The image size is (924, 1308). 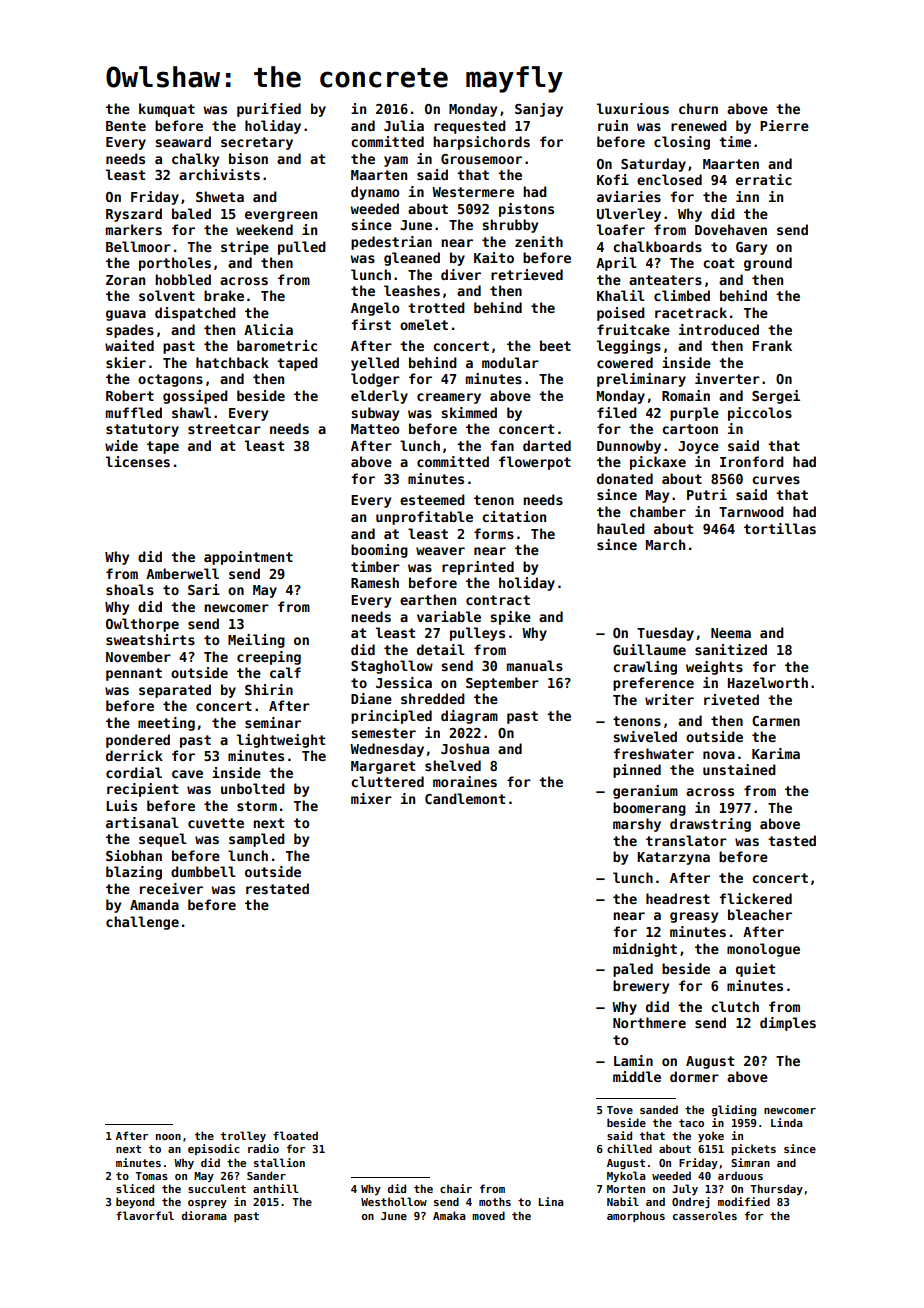 What do you see at coordinates (379, 551) in the screenshot?
I see `booming` at bounding box center [379, 551].
